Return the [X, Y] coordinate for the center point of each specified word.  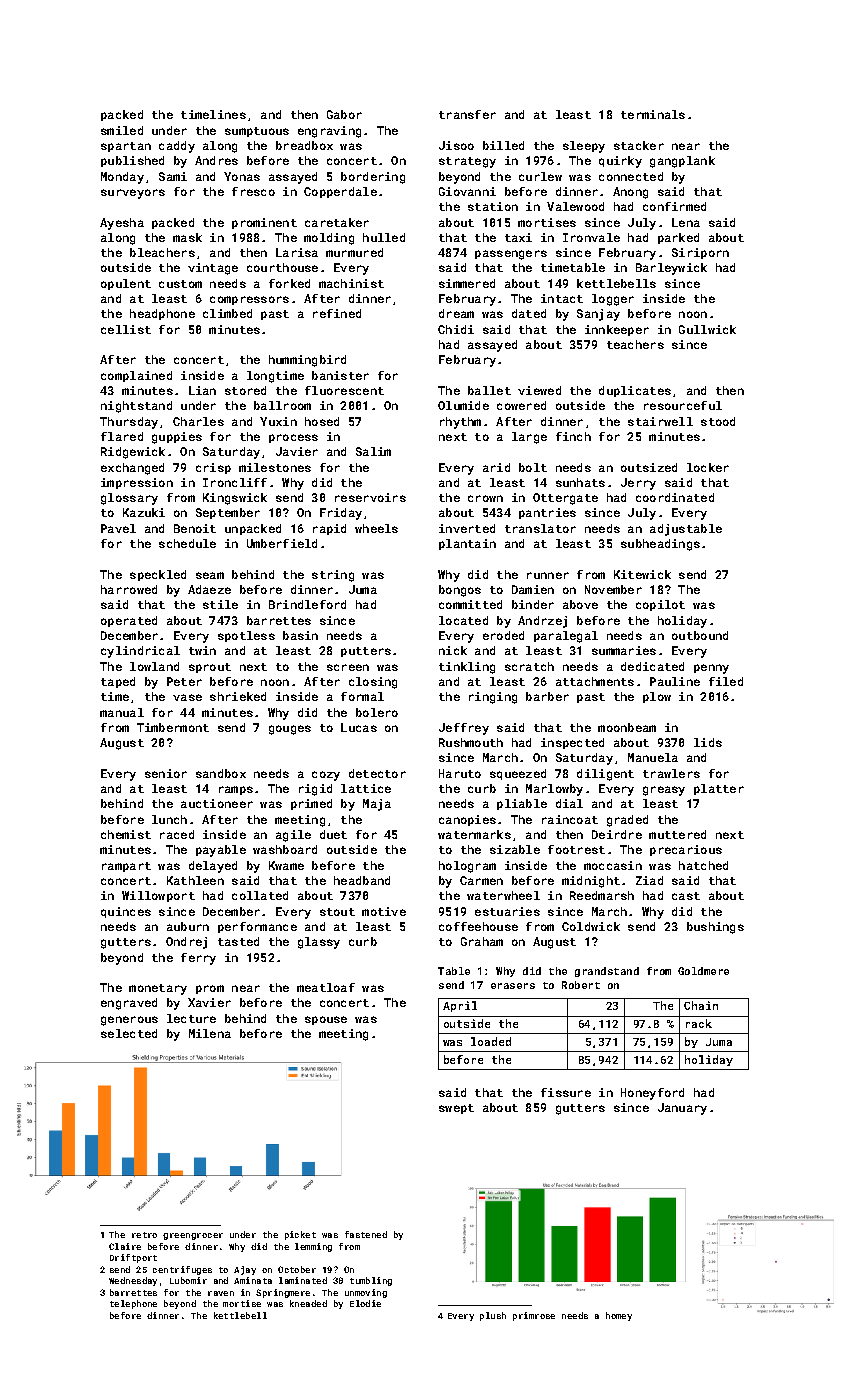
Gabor [344, 114]
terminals [653, 114]
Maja [377, 805]
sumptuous [257, 132]
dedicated [652, 666]
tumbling [371, 1281]
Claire [125, 1246]
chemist [126, 834]
